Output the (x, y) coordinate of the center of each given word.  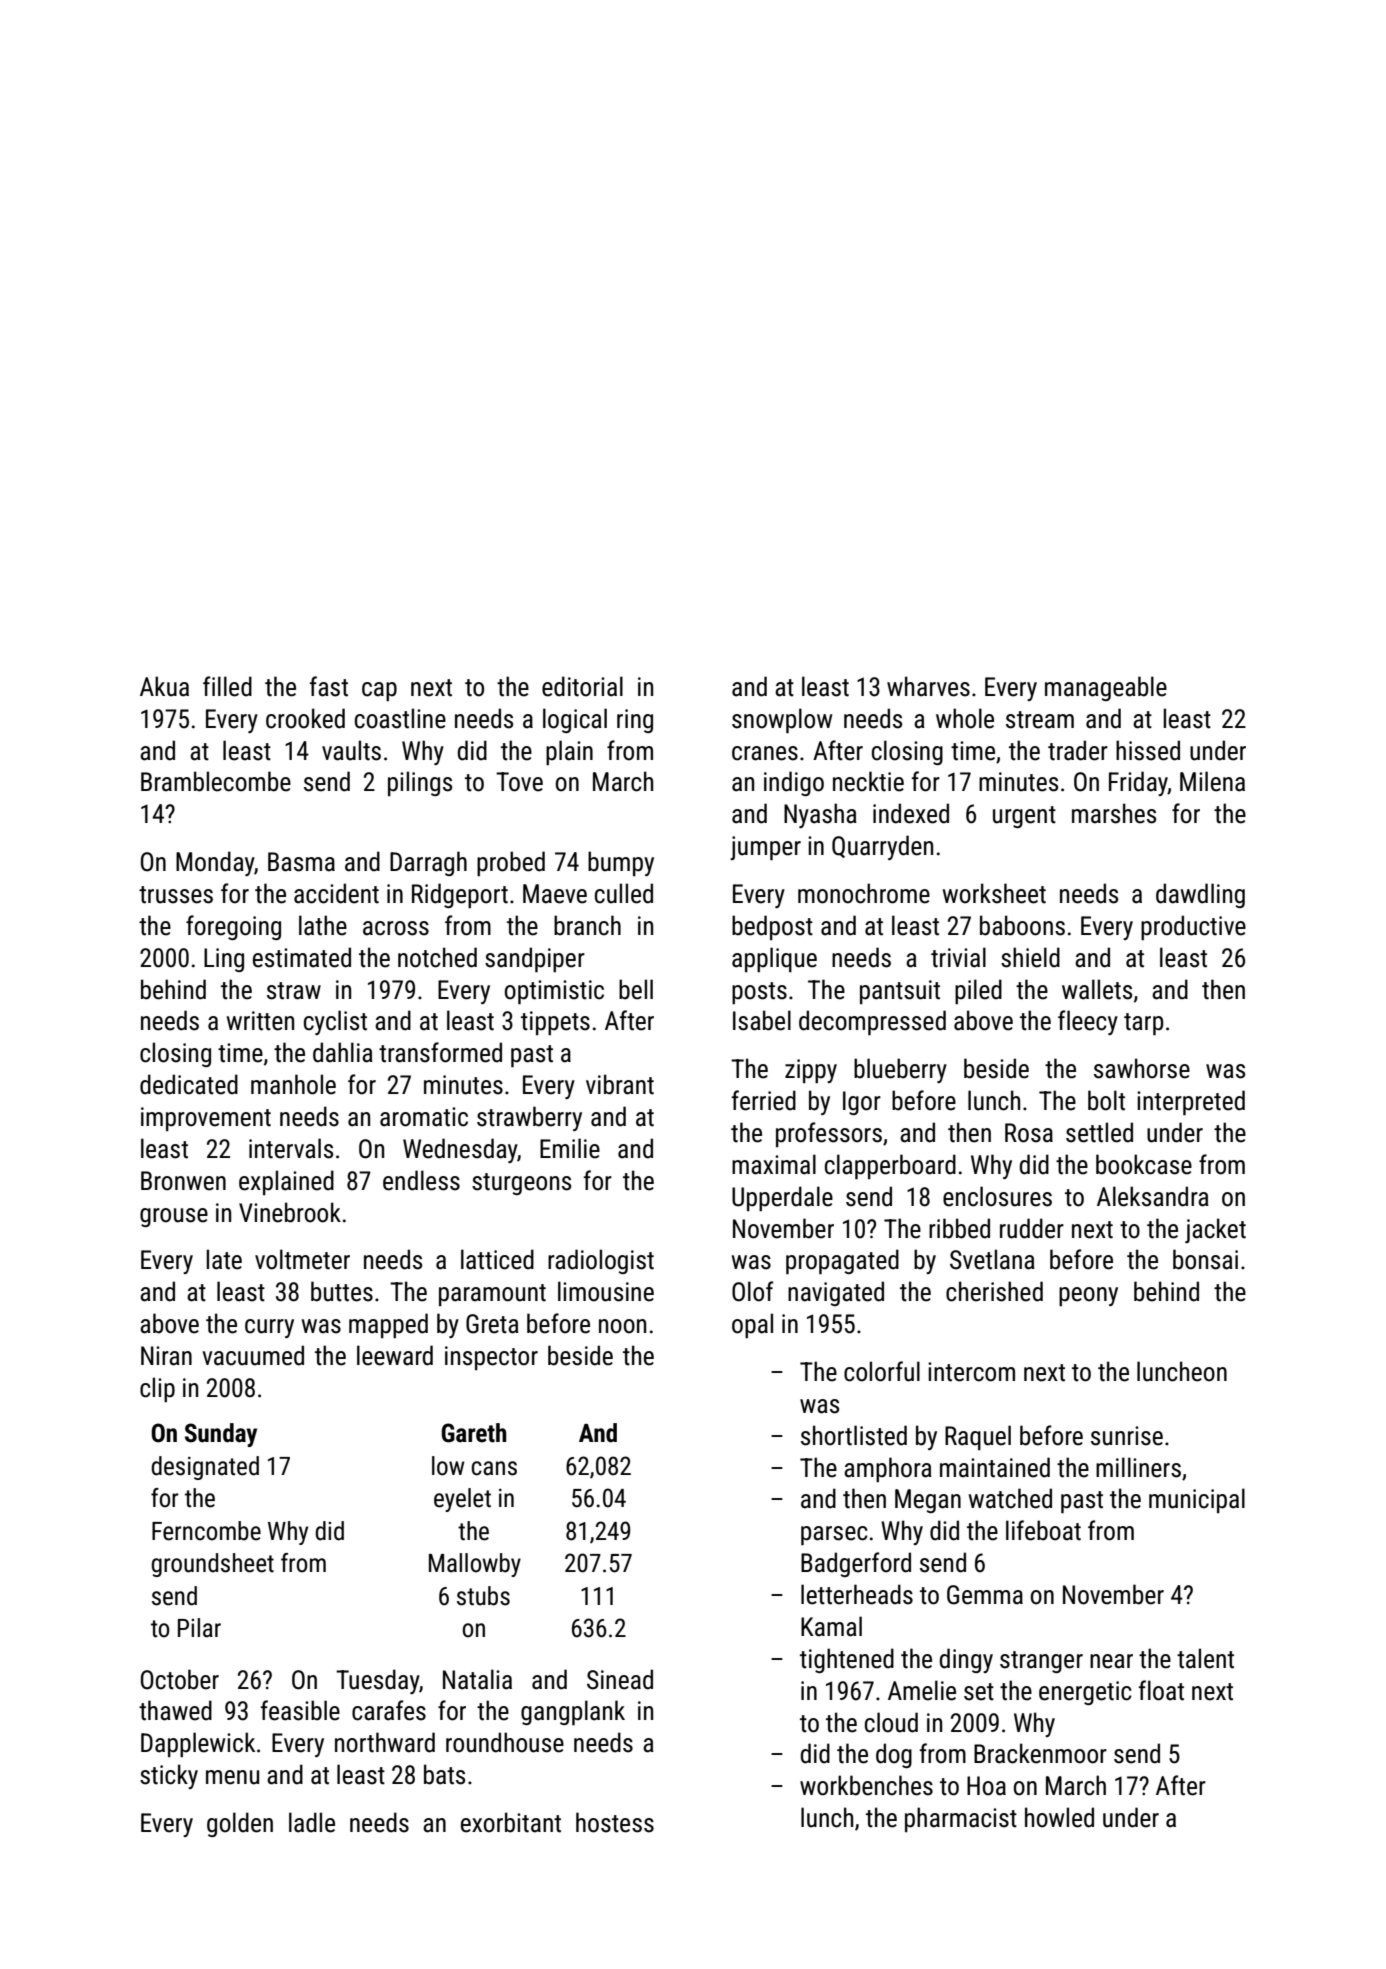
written (260, 1021)
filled (227, 686)
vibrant (620, 1084)
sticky (169, 1776)
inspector (491, 1358)
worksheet (994, 893)
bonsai (1205, 1259)
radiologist (601, 1261)
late (224, 1259)
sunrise (1127, 1436)
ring (635, 721)
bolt (1106, 1100)
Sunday (221, 1435)
